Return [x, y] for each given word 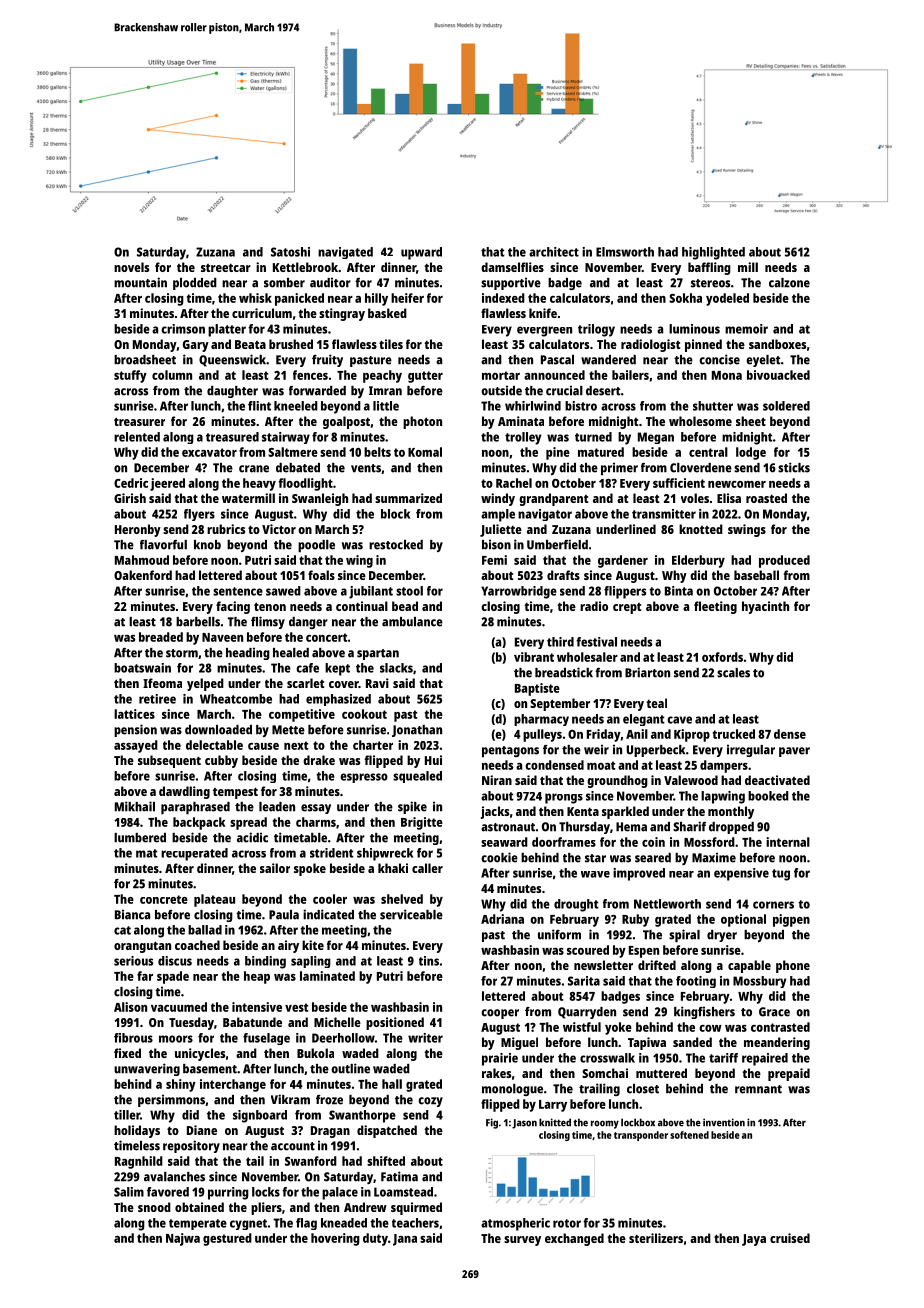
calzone [789, 283]
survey [522, 1241]
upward [421, 253]
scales [733, 673]
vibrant [534, 657]
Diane [202, 1130]
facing [233, 607]
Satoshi [290, 252]
